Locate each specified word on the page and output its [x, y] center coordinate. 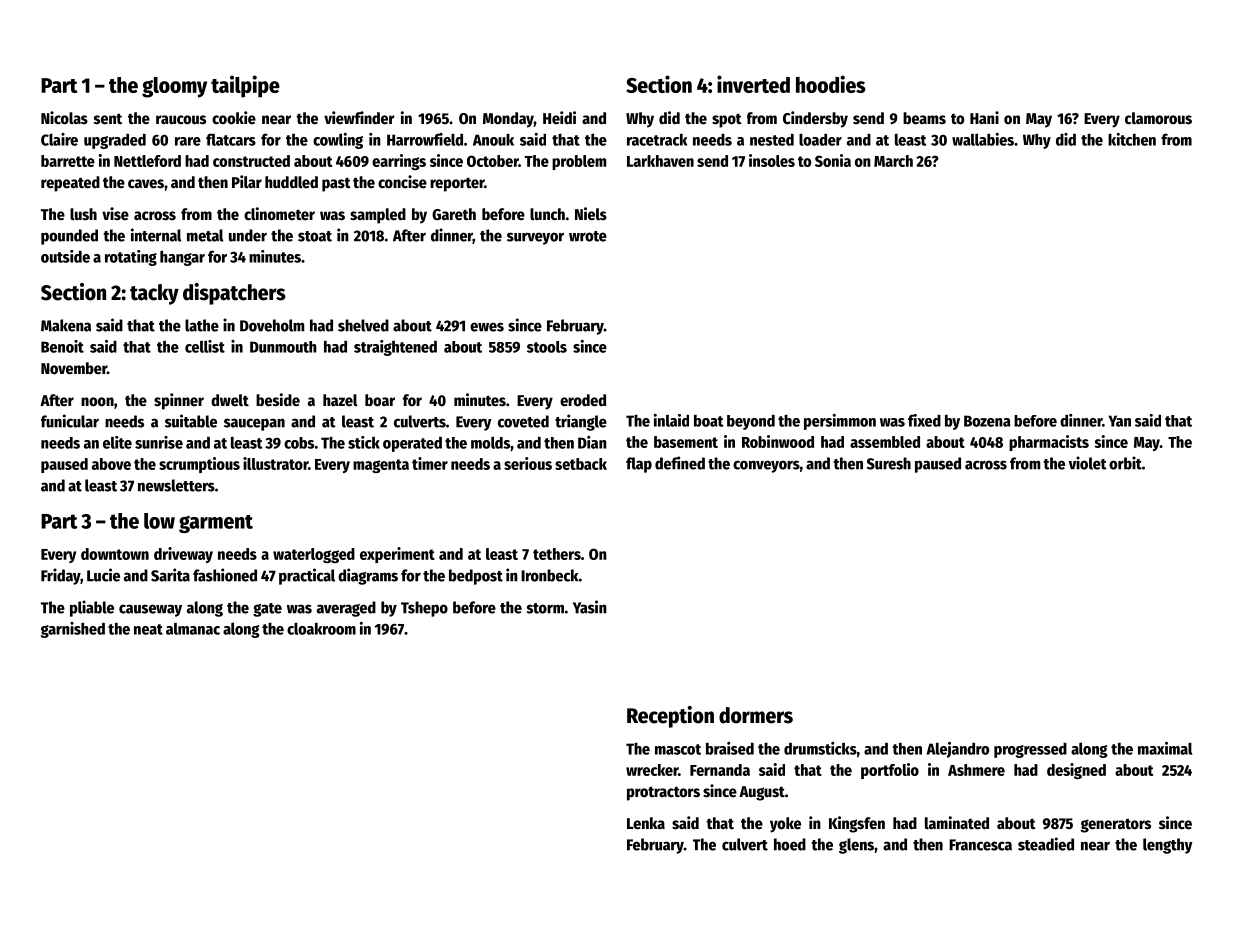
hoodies [831, 84]
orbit [1125, 463]
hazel [340, 400]
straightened [395, 348]
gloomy [174, 87]
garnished [73, 630]
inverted [753, 84]
